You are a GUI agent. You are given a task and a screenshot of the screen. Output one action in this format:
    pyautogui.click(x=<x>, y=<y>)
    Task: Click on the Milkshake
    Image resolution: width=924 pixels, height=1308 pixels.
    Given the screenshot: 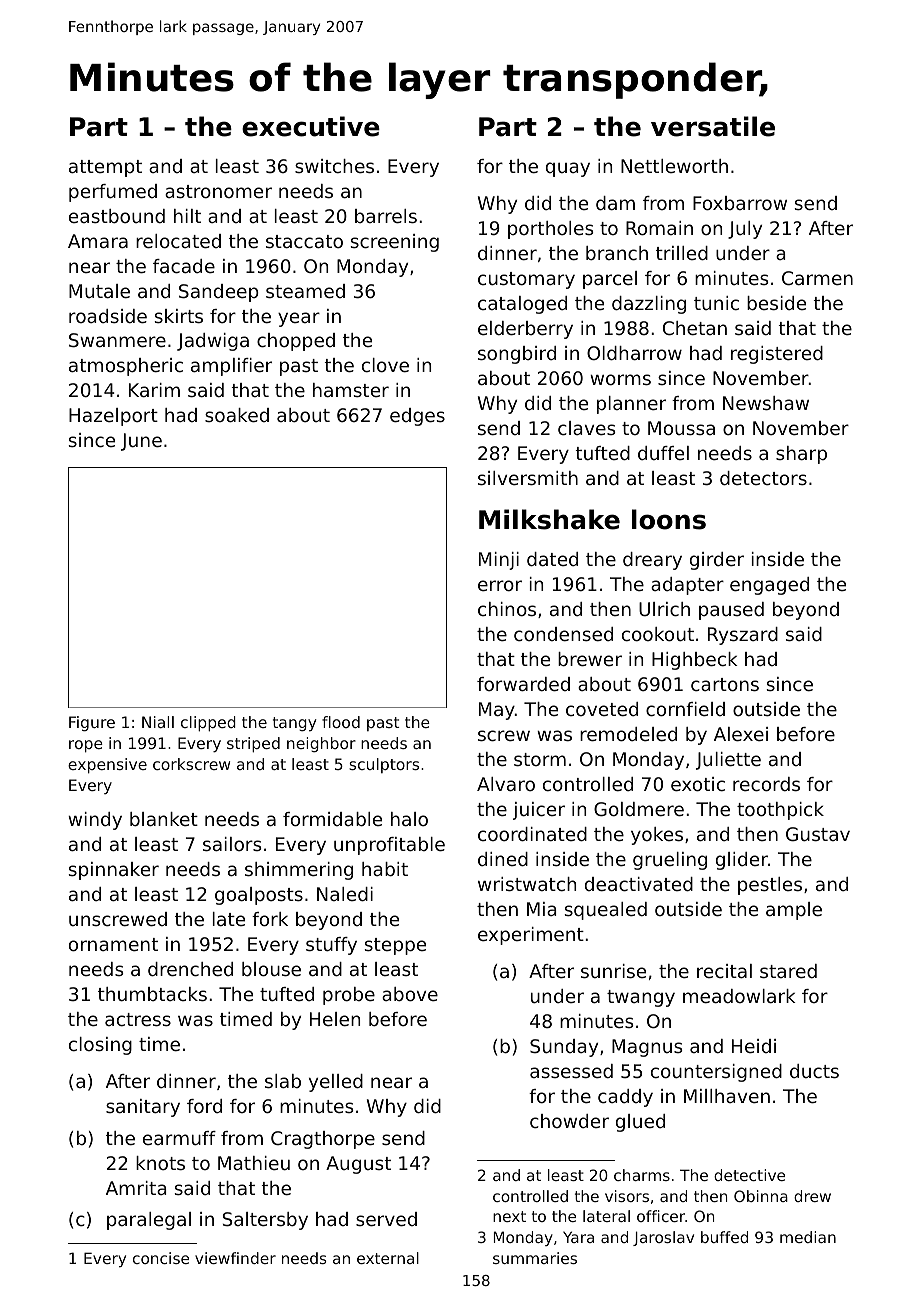 What is the action you would take?
    pyautogui.click(x=549, y=519)
